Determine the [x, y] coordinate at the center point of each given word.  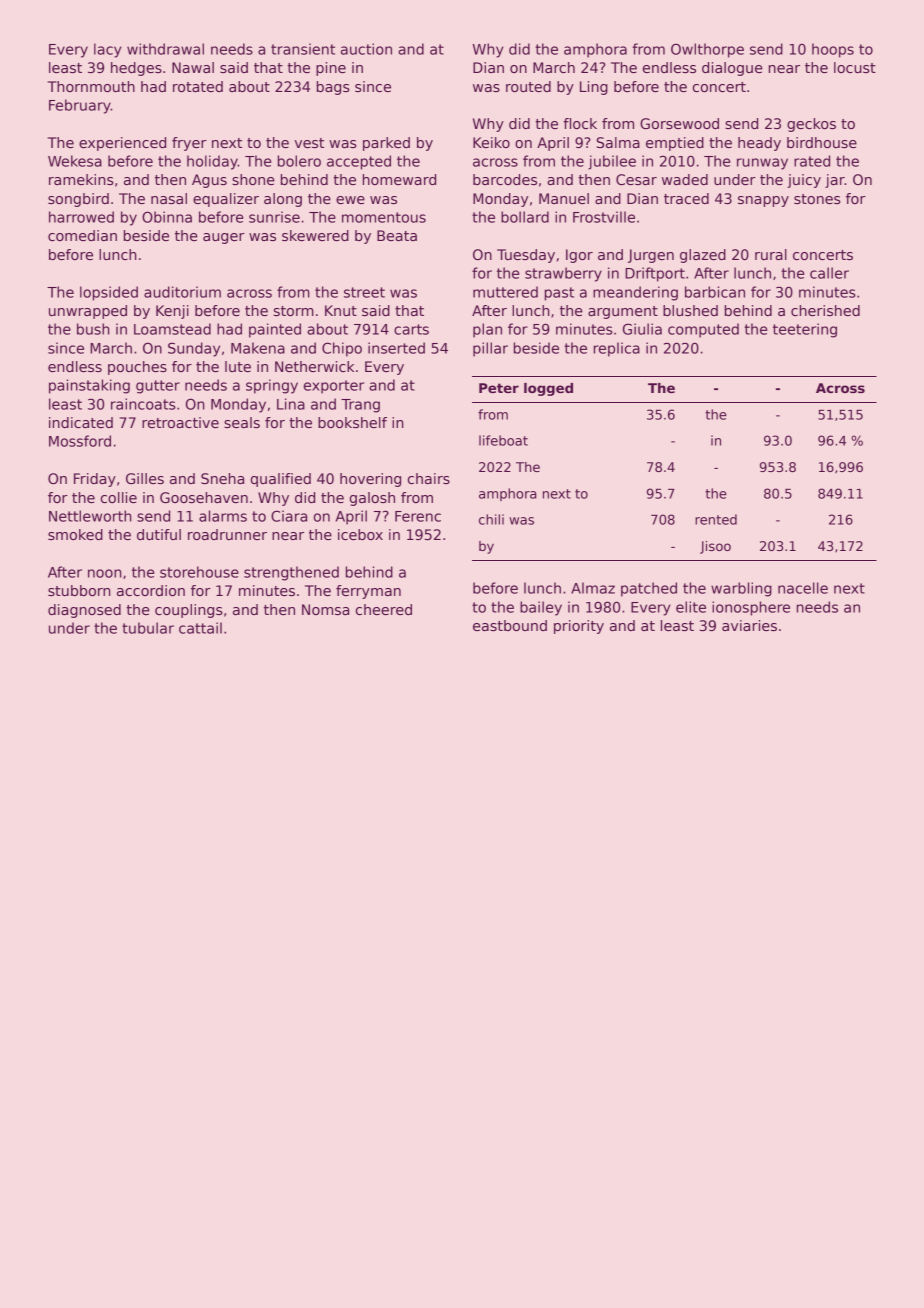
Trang [360, 406]
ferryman [368, 592]
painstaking [89, 386]
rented [716, 519]
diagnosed [84, 611]
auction [366, 49]
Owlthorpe [707, 50]
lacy [108, 50]
